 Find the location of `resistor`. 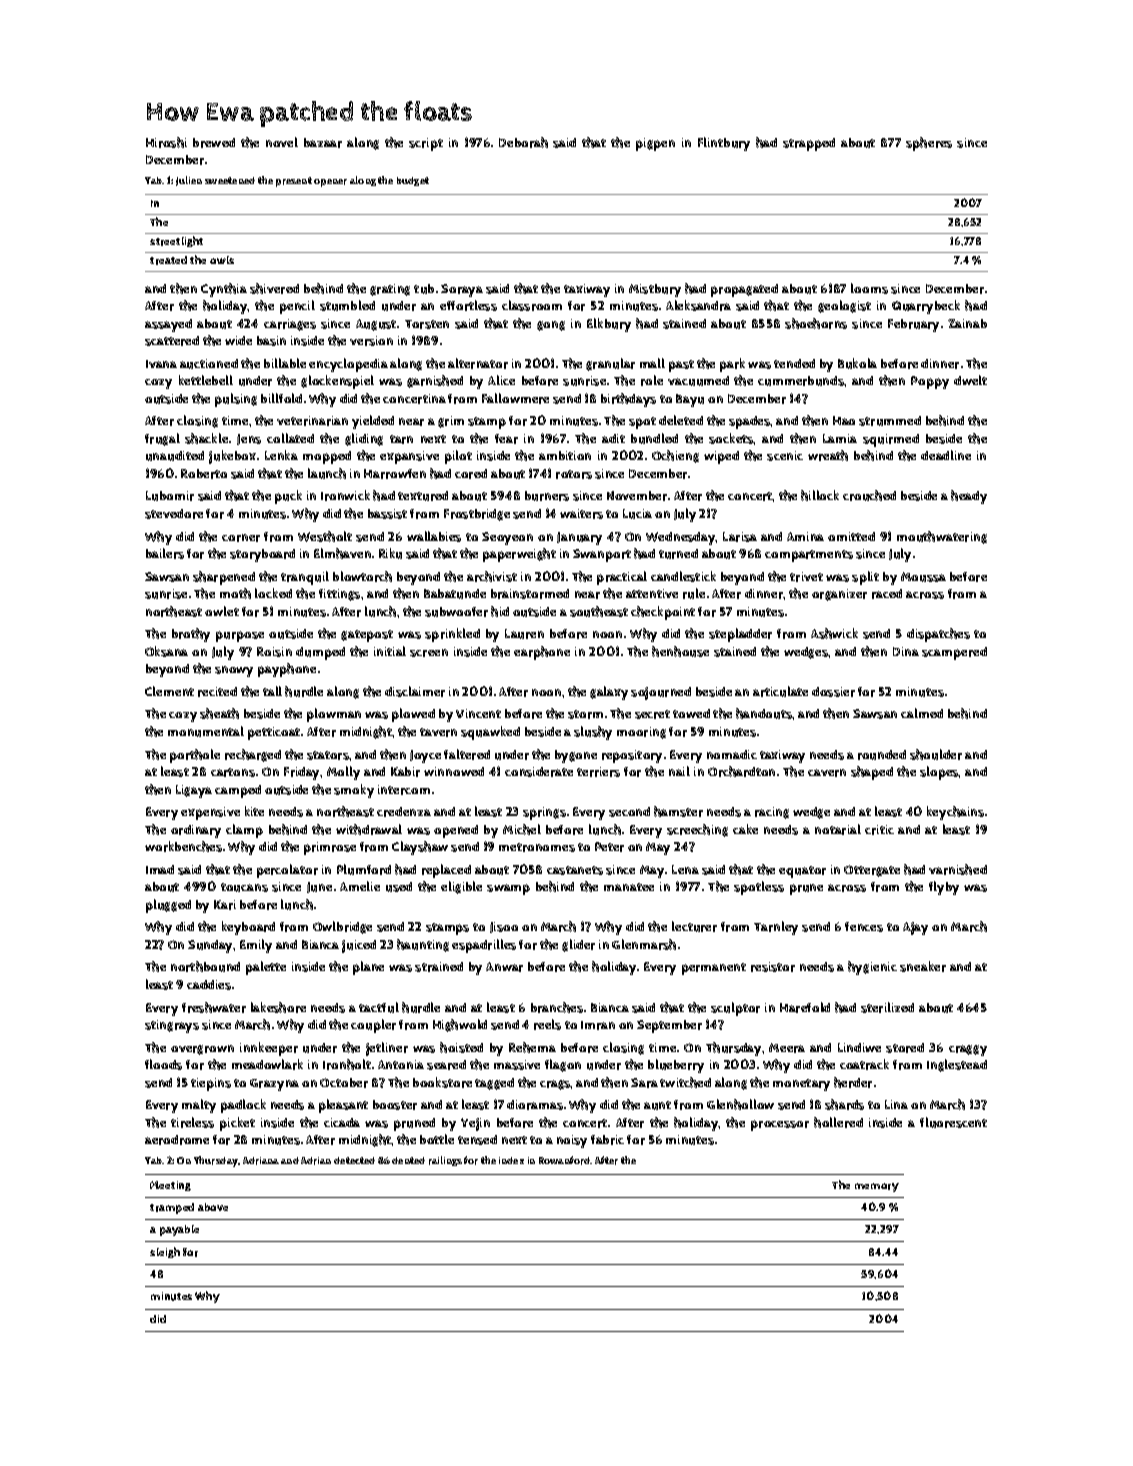

resistor is located at coordinates (773, 967).
